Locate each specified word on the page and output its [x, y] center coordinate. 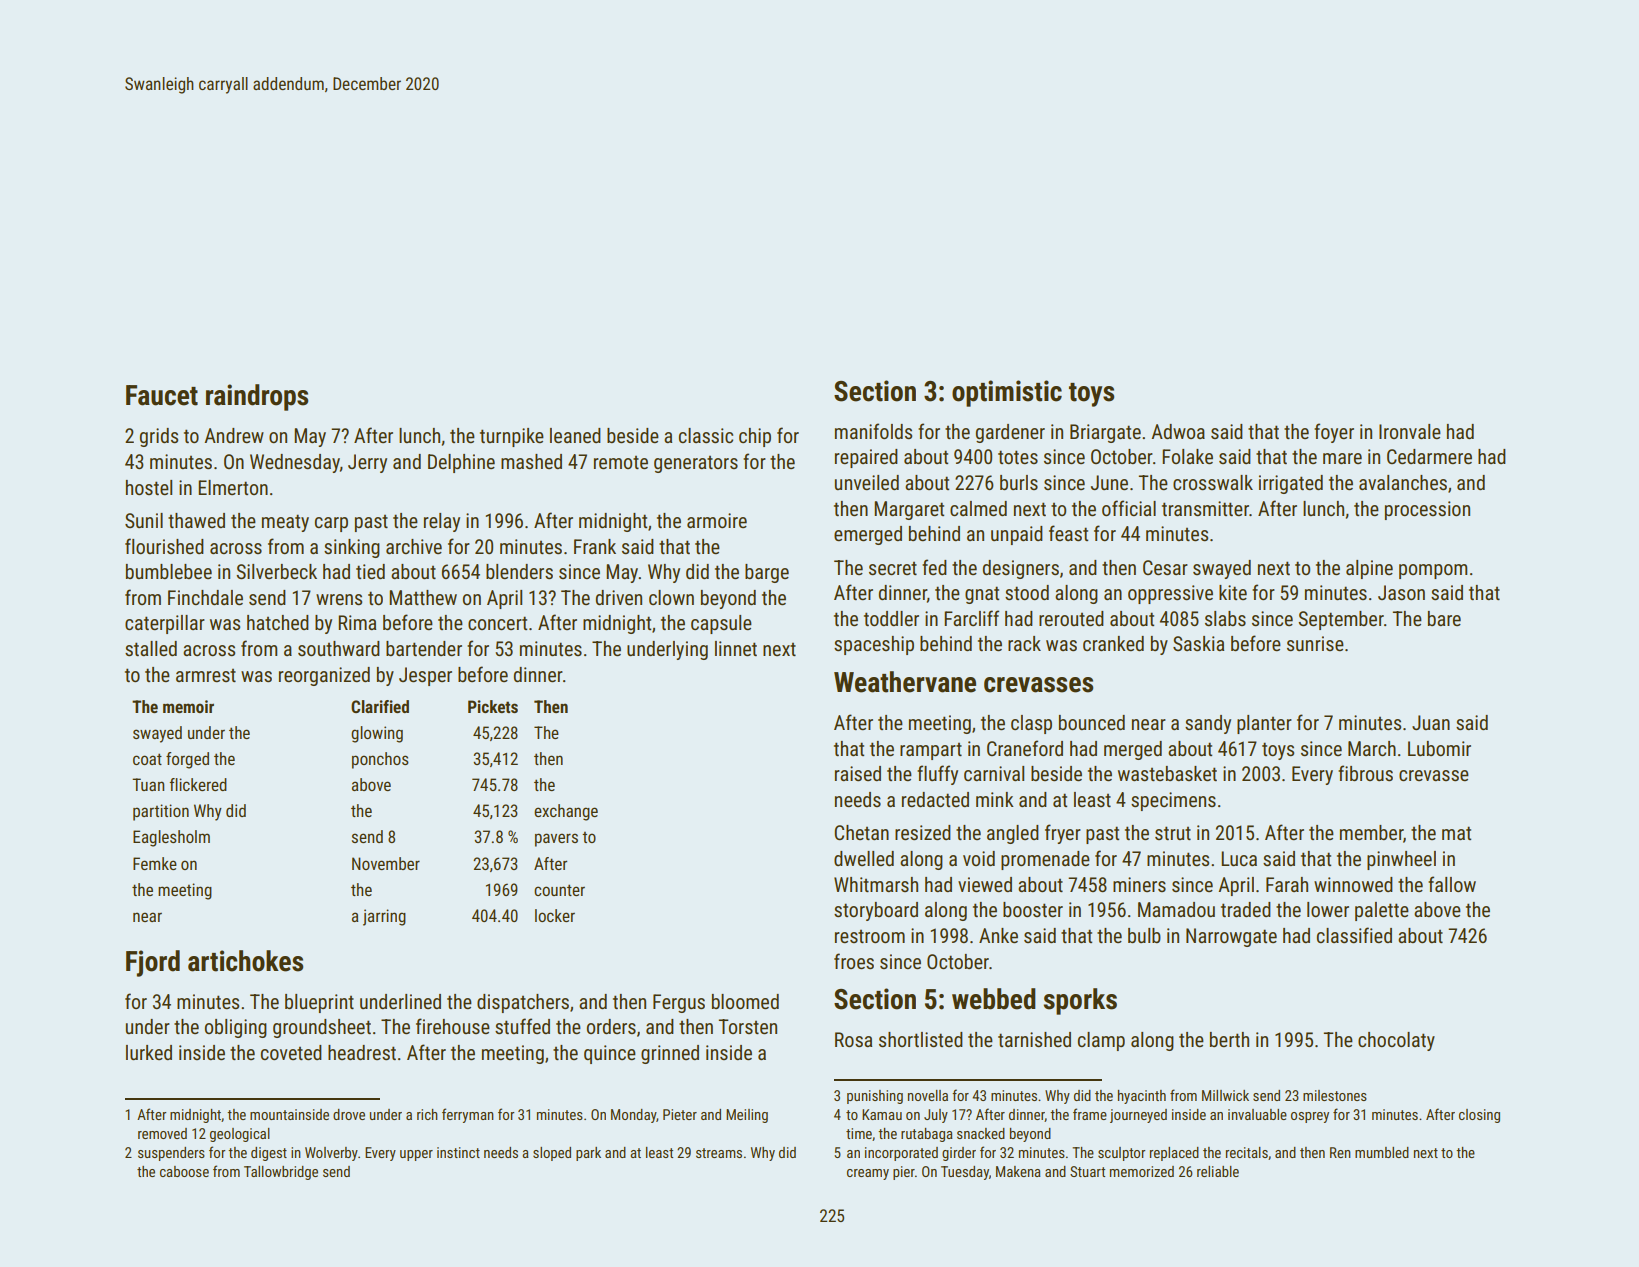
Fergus [679, 1003]
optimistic [1007, 393]
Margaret [909, 510]
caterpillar [165, 624]
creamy [868, 1174]
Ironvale [1410, 431]
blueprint [319, 1003]
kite [1233, 592]
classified [1354, 935]
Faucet [162, 395]
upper [416, 1155]
